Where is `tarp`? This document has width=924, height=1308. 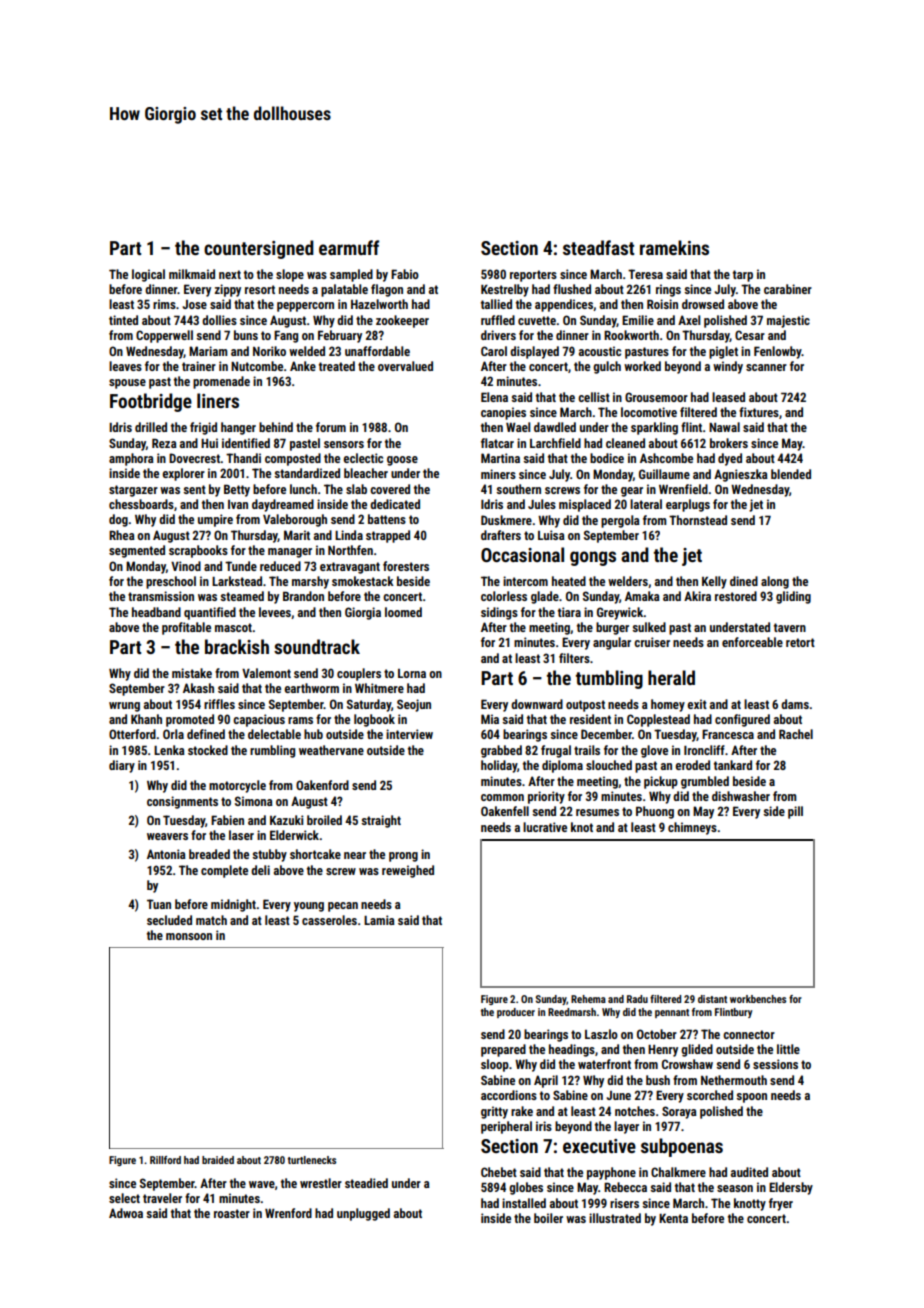 tarp is located at coordinates (743, 276).
